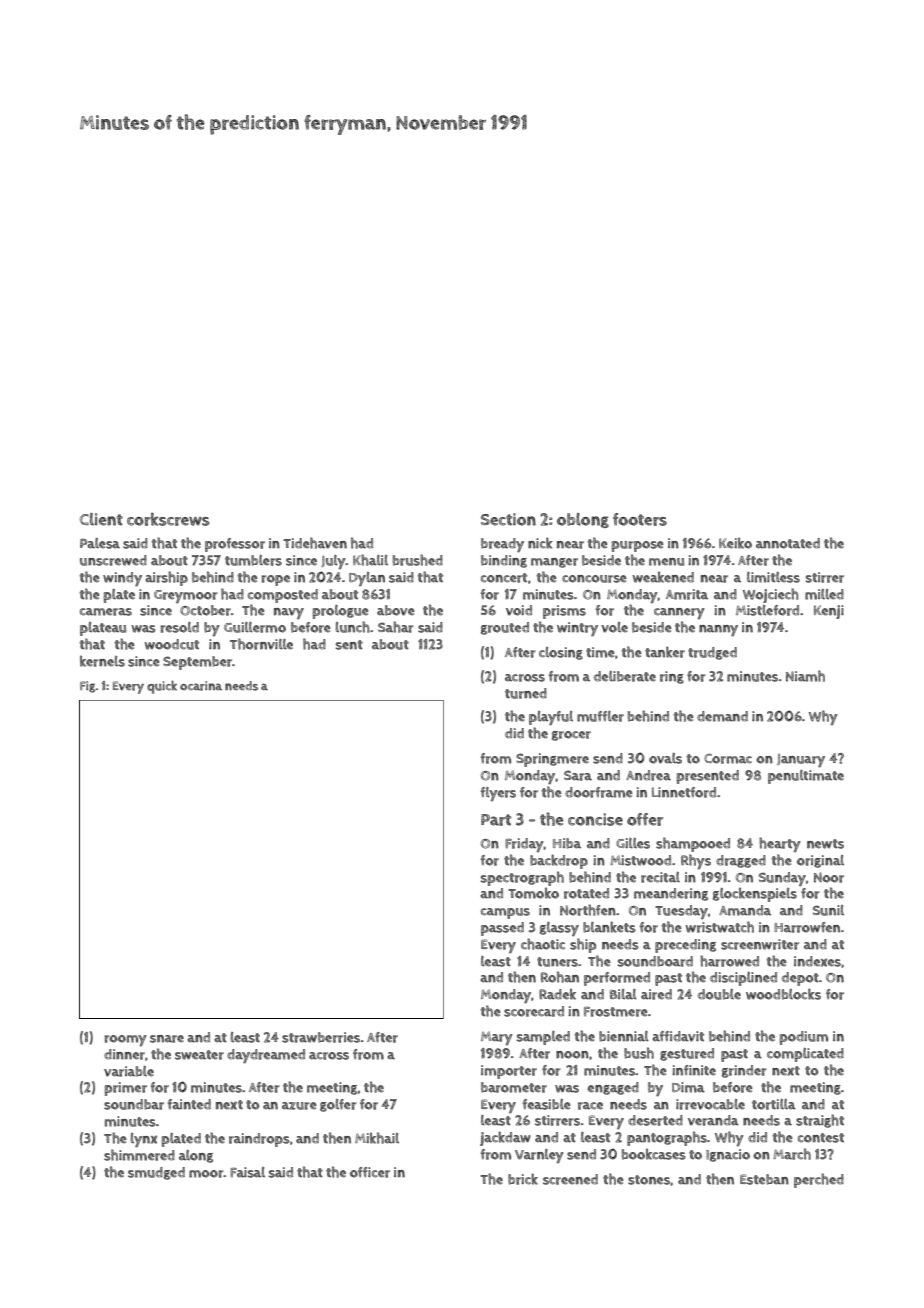  Describe the element at coordinates (640, 519) in the screenshot. I see `footers` at that location.
